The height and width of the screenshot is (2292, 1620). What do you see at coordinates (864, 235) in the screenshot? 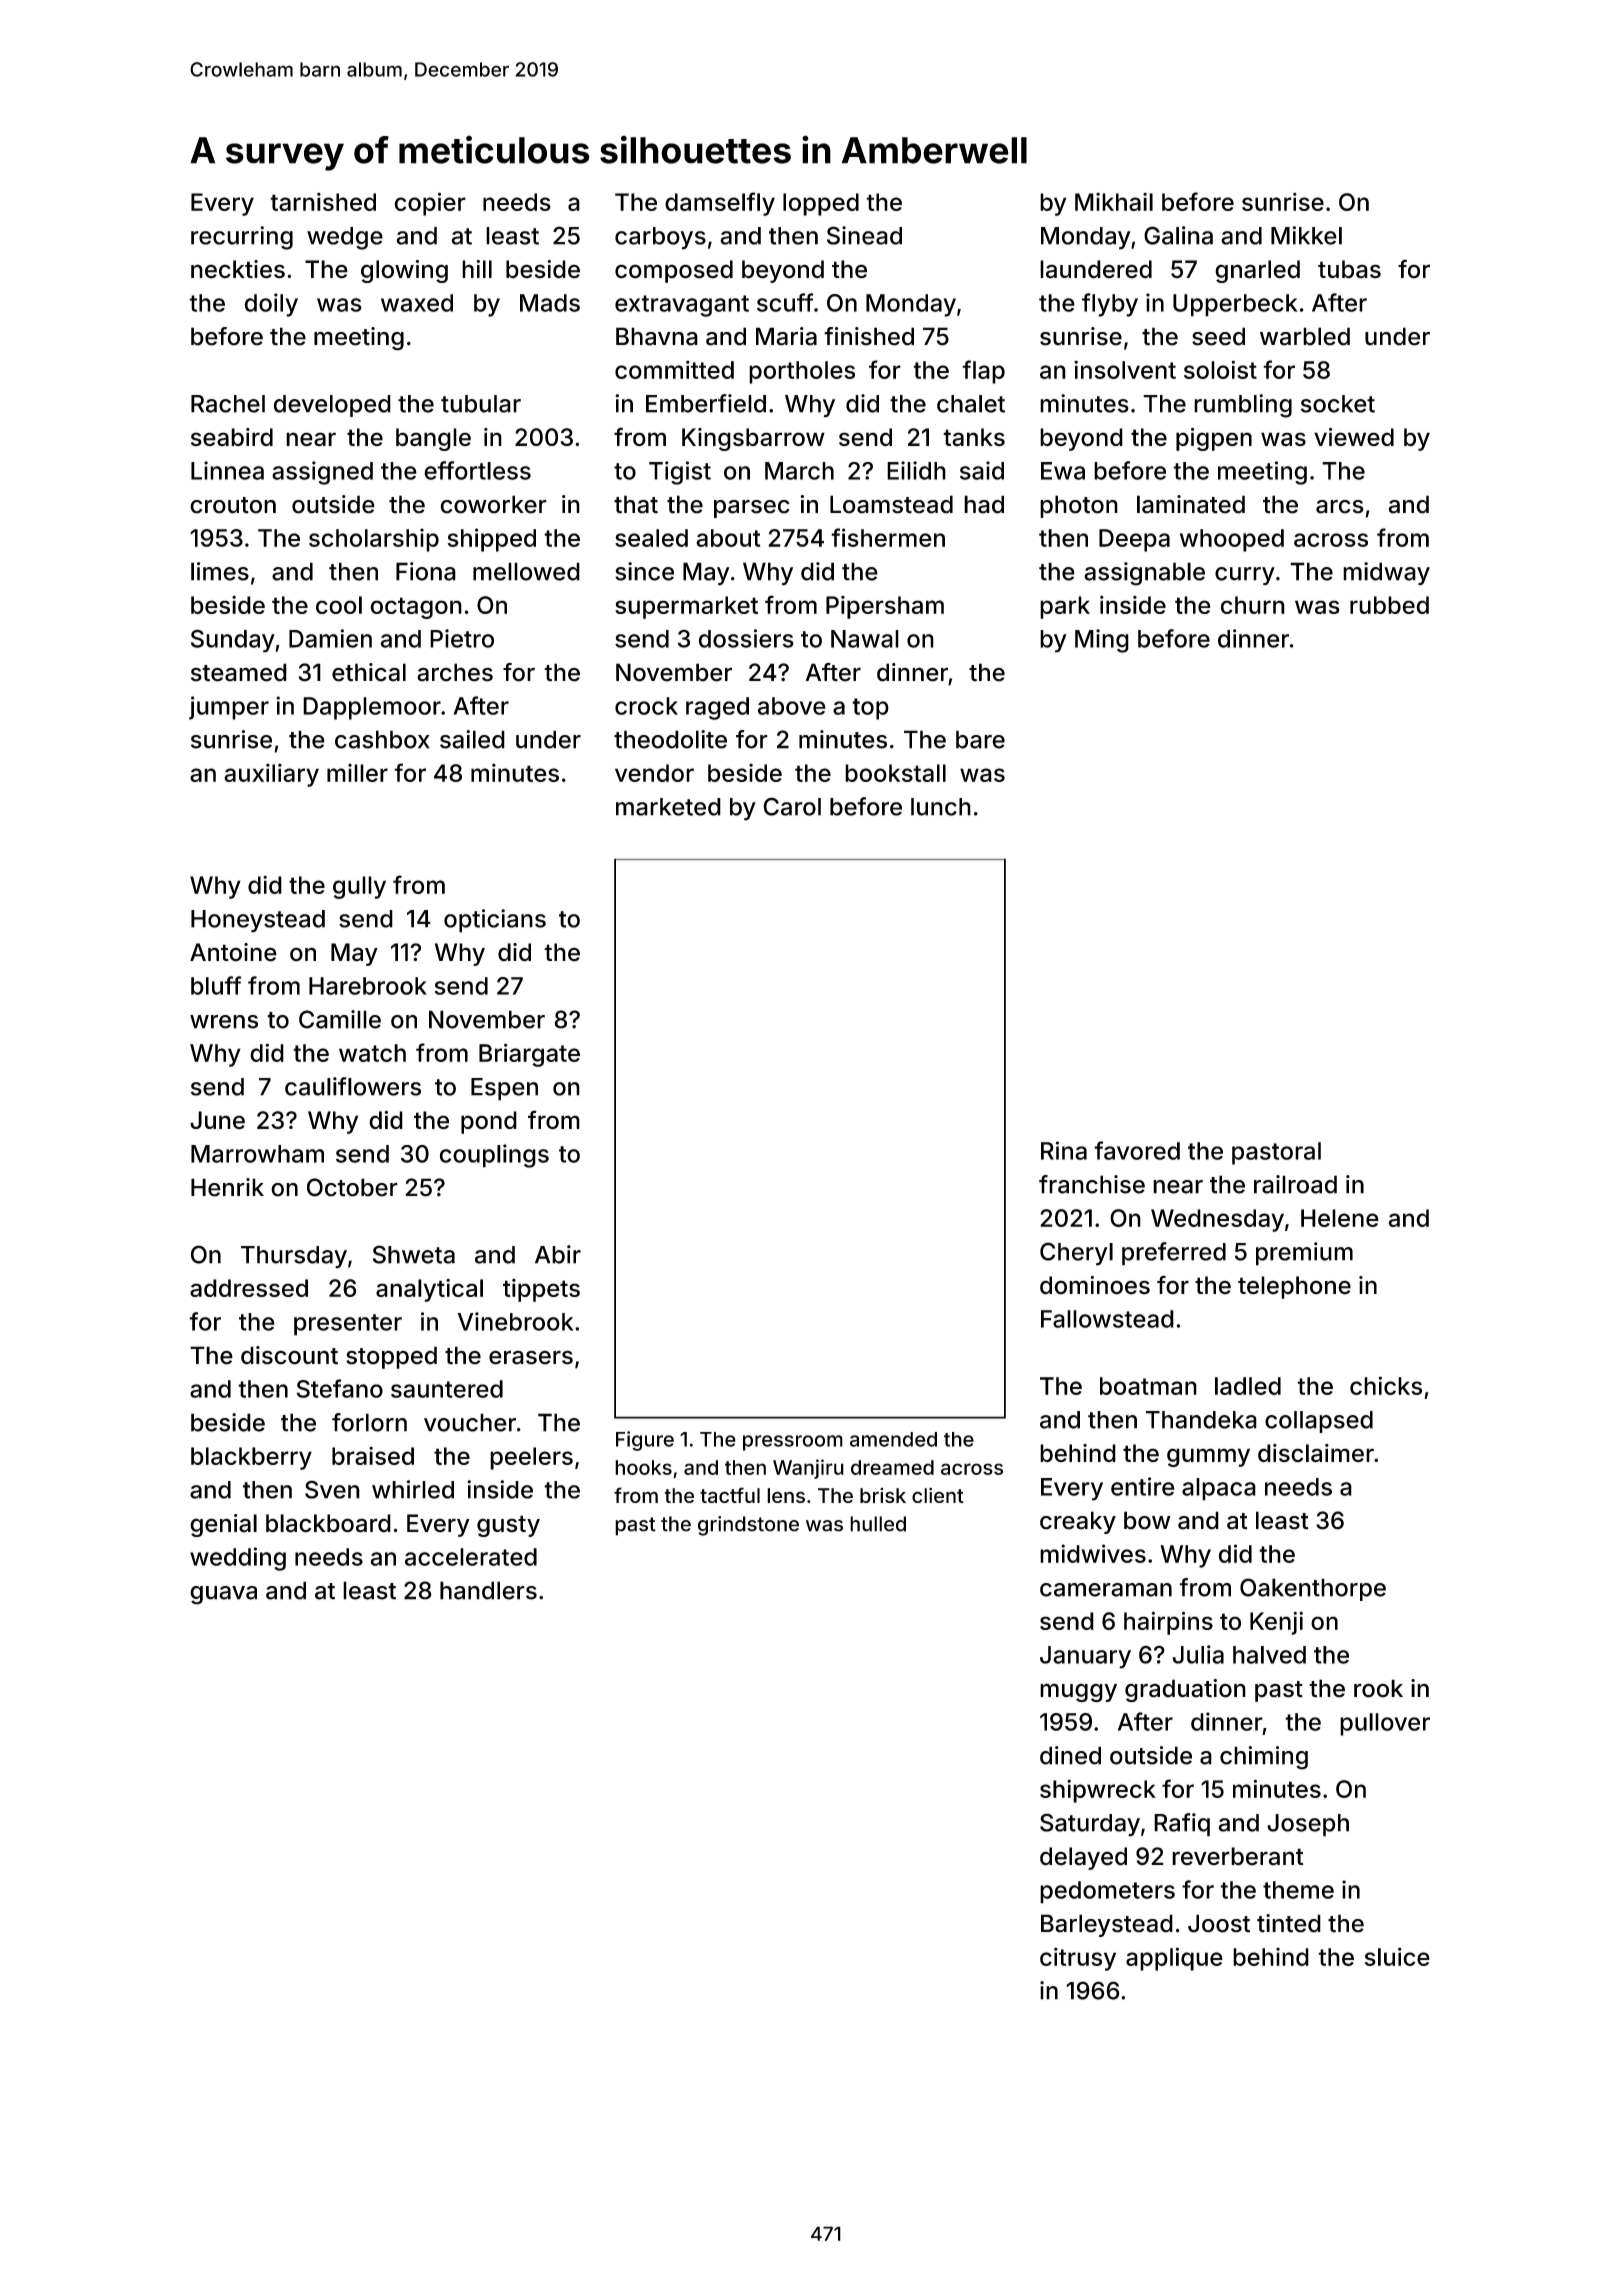
I see `Sinead` at bounding box center [864, 235].
